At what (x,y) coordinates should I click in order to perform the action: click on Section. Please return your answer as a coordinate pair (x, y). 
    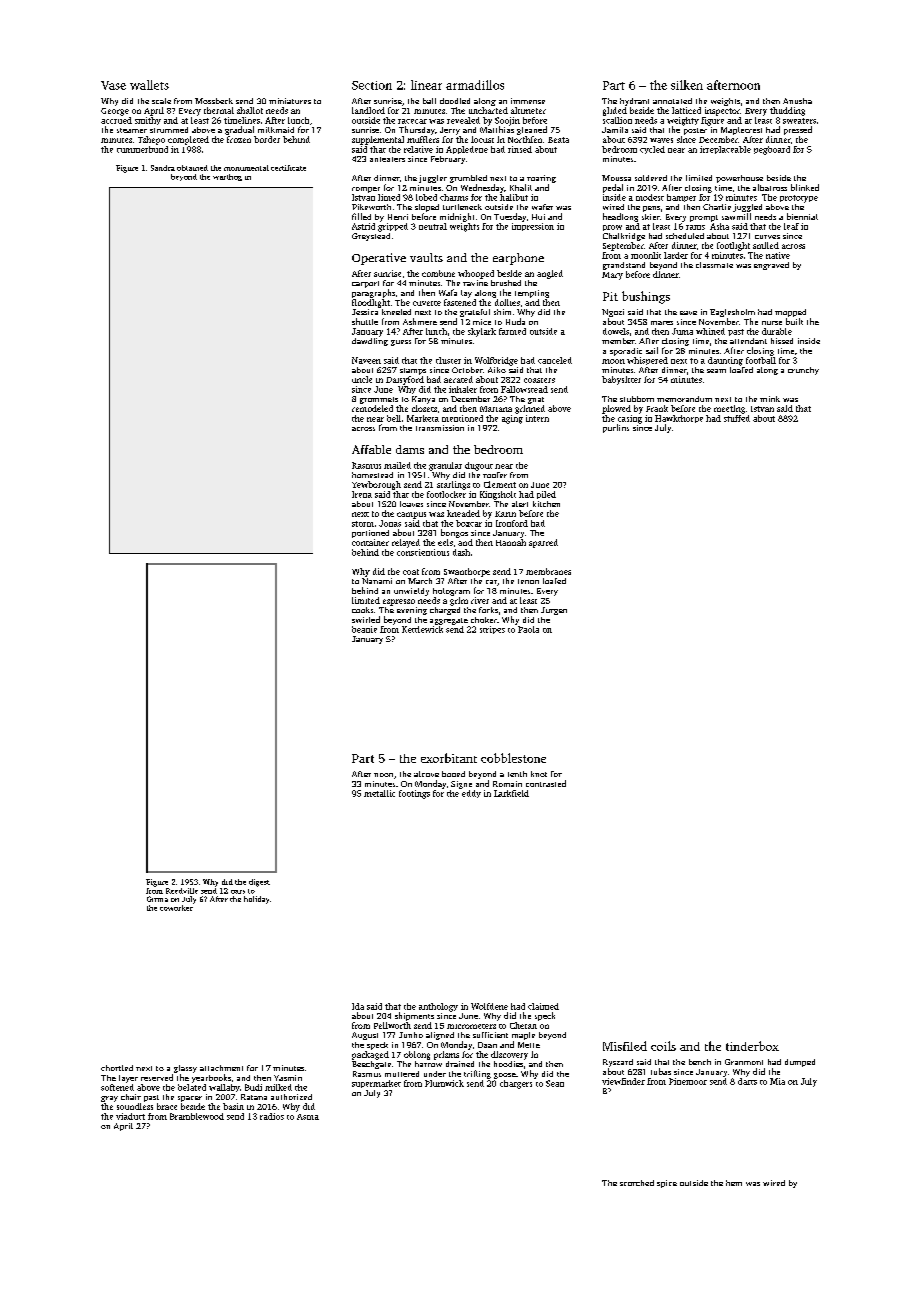
    Looking at the image, I should click on (372, 85).
